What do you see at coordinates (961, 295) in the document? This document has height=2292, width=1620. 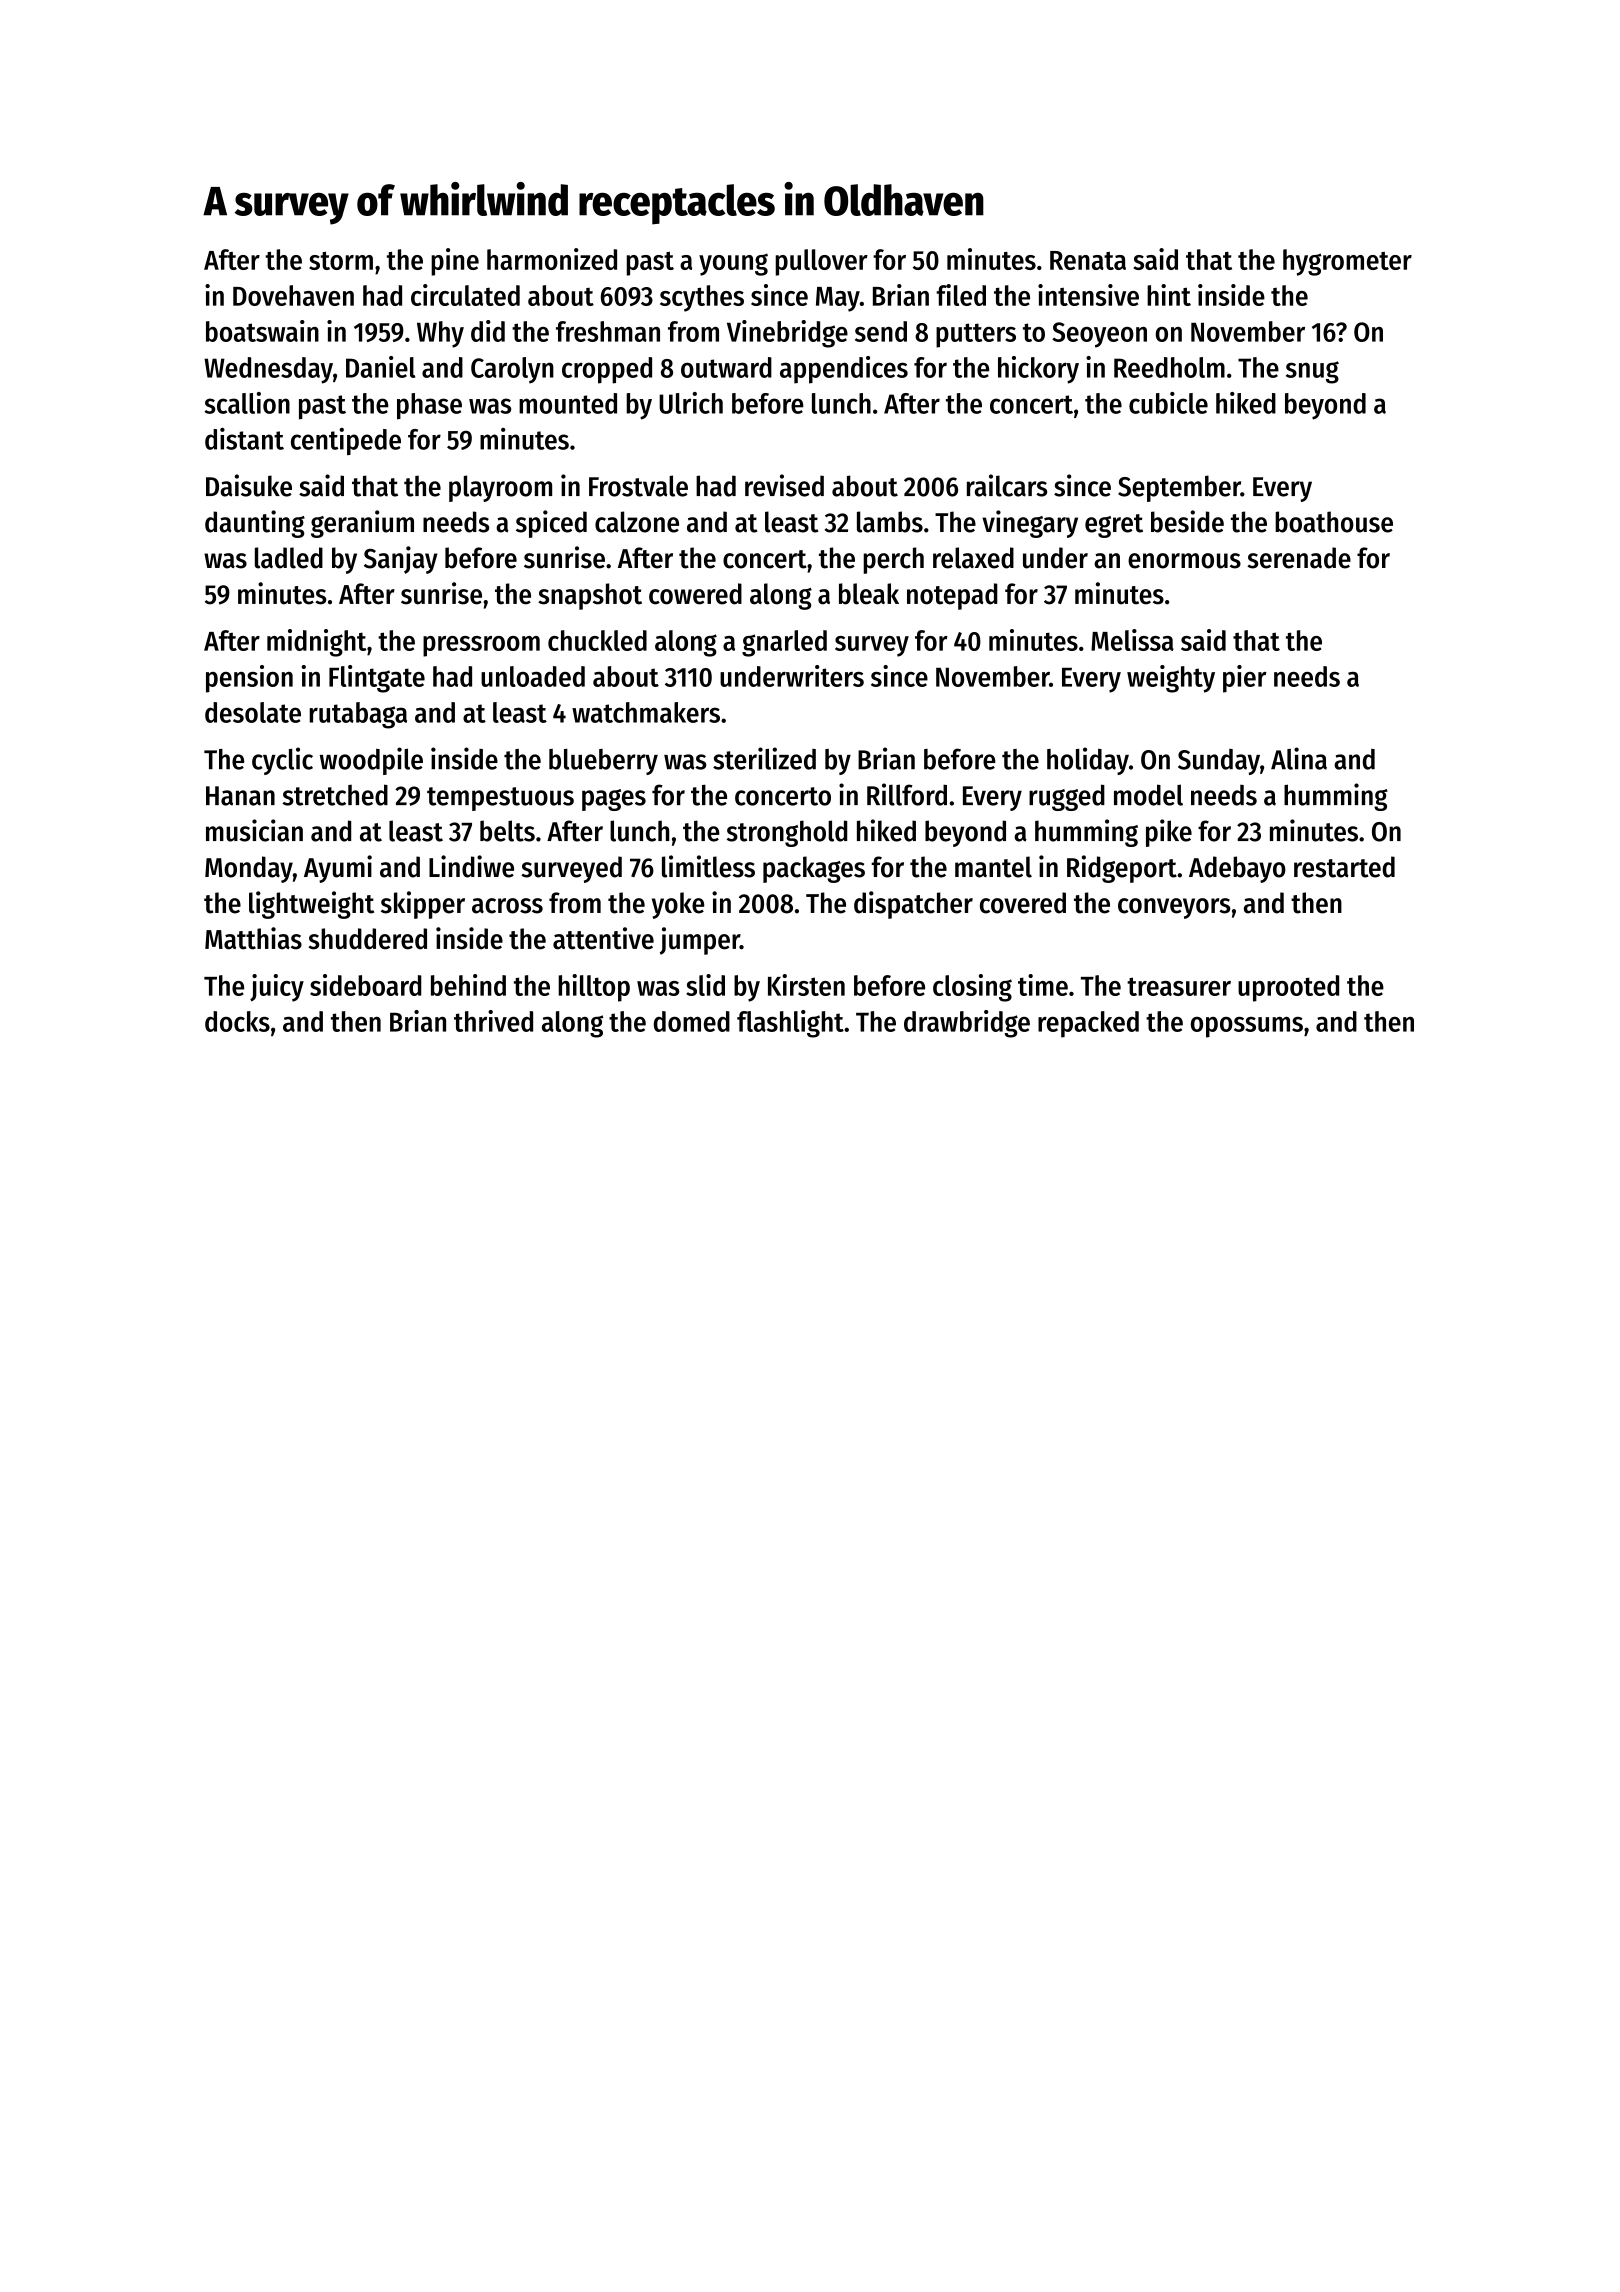 I see `filed` at bounding box center [961, 295].
